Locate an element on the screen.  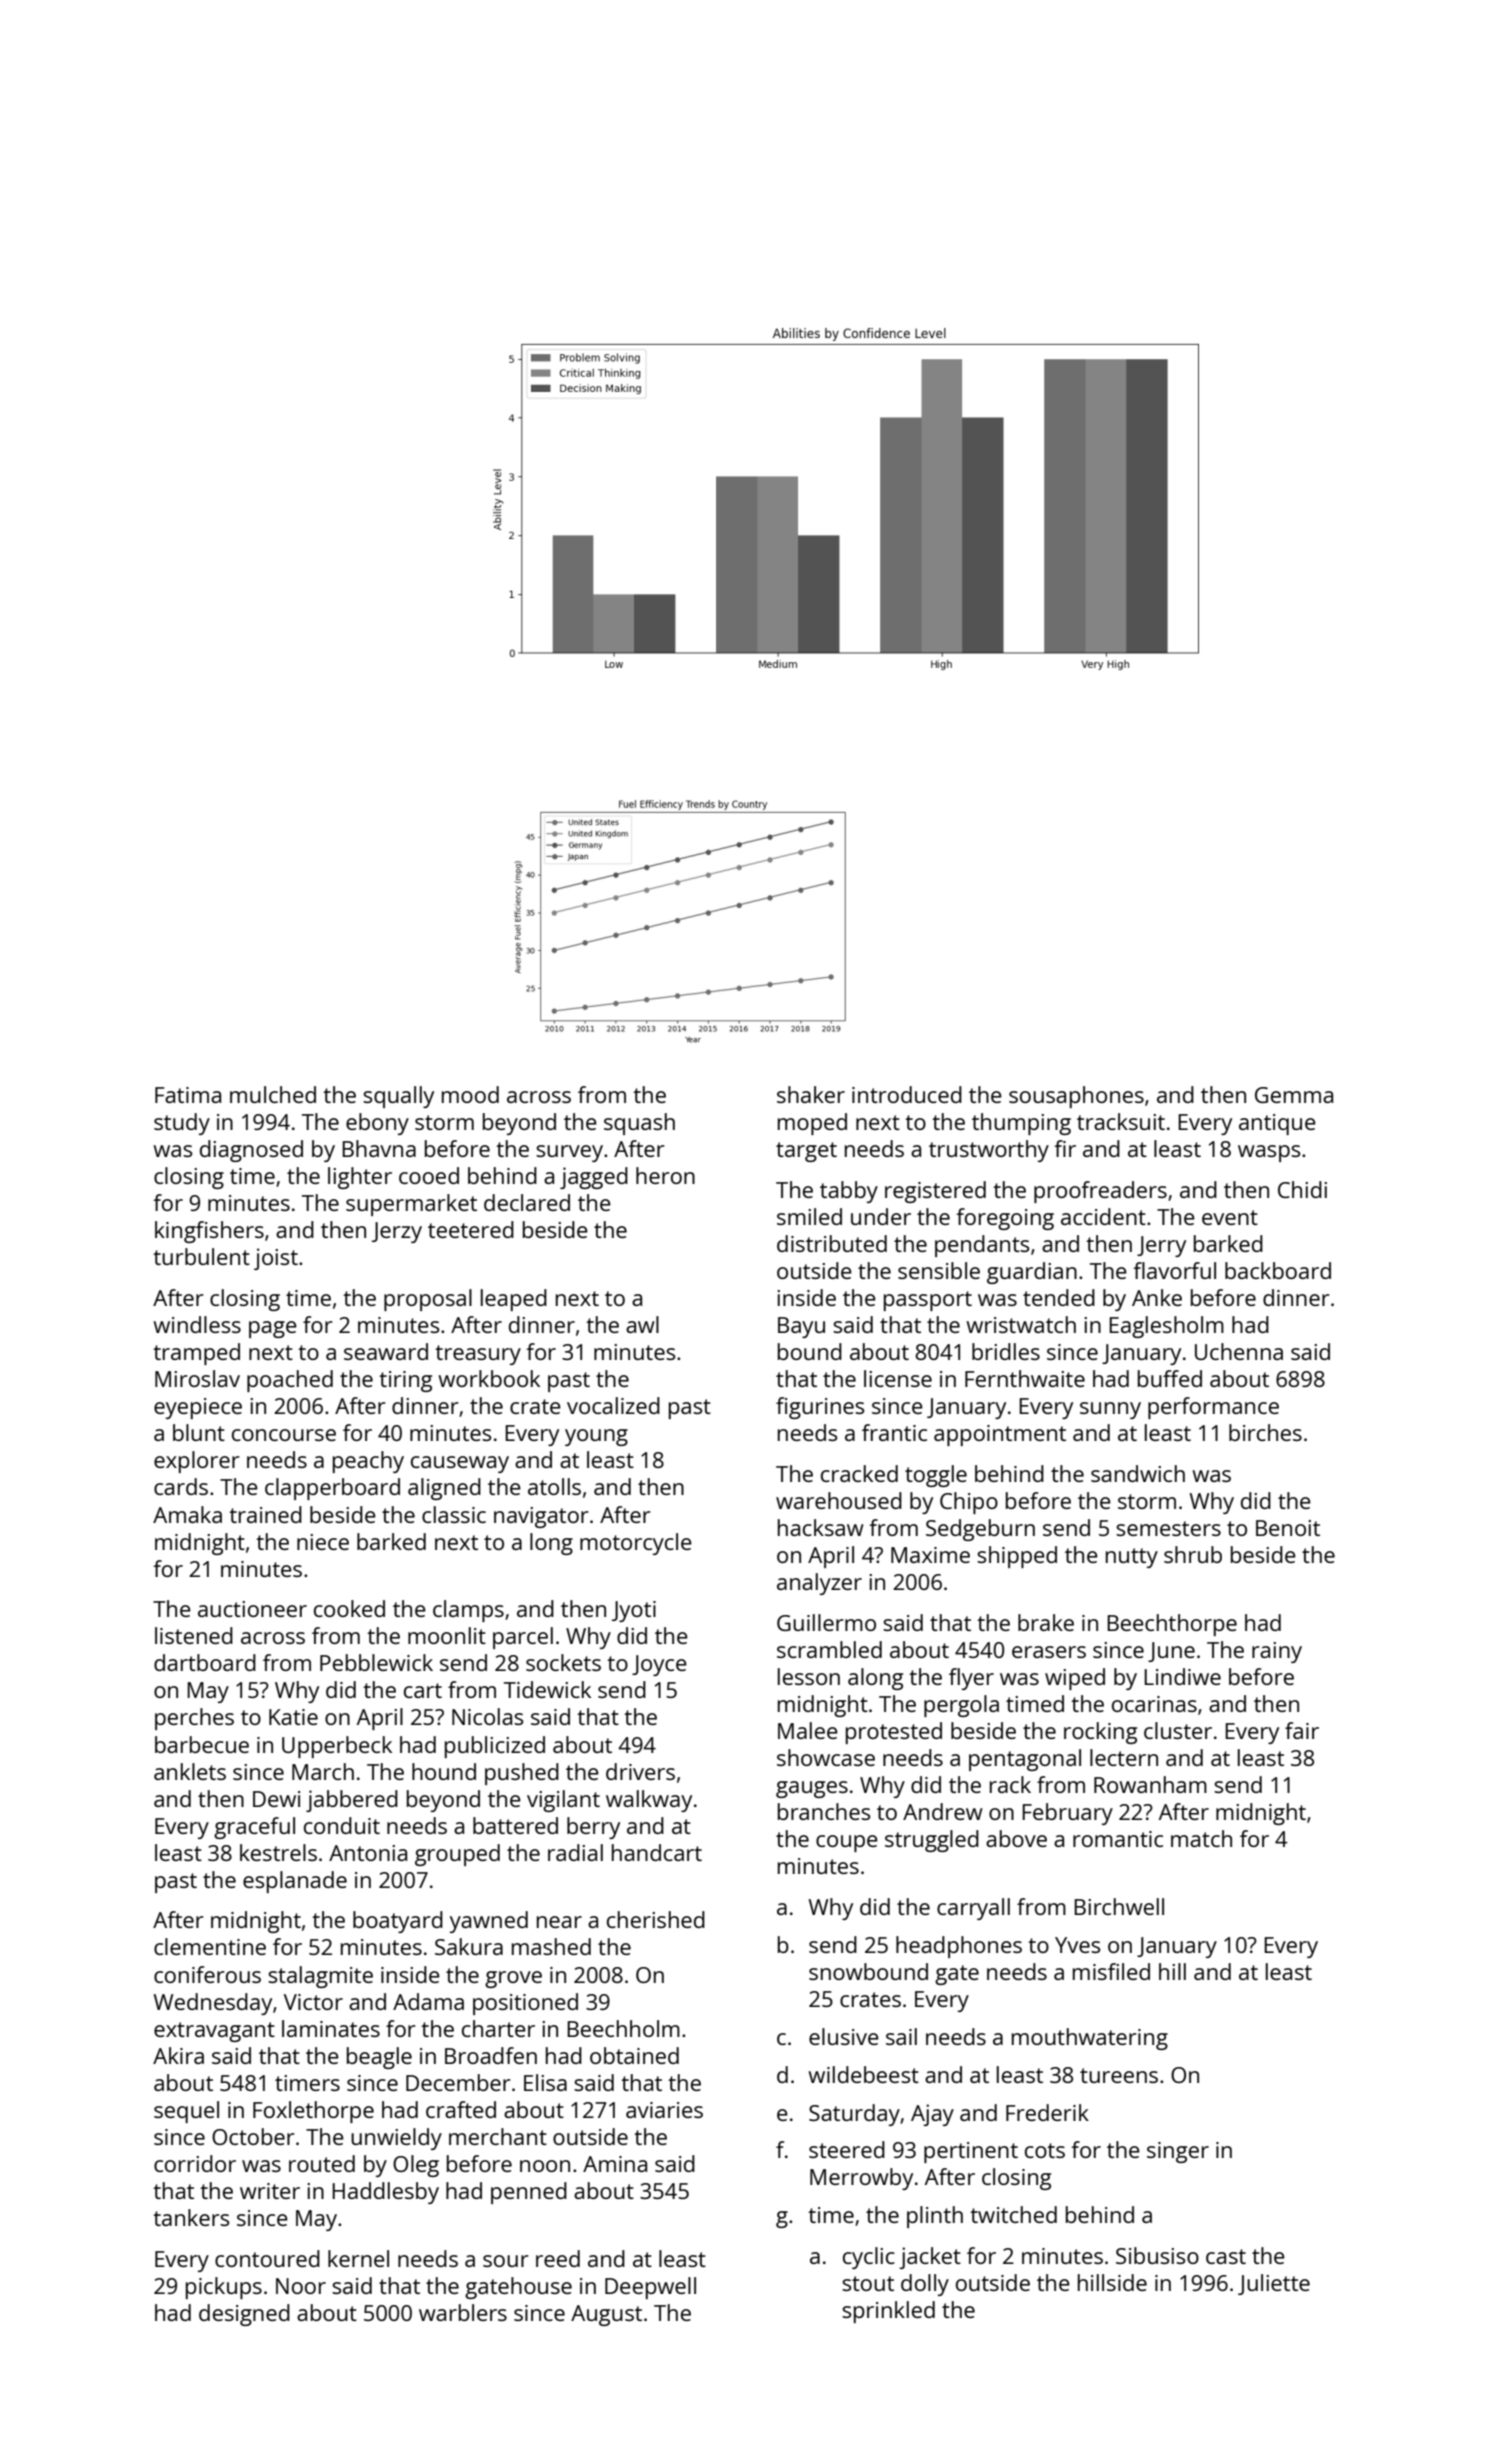
Birchwell is located at coordinates (1119, 1906).
